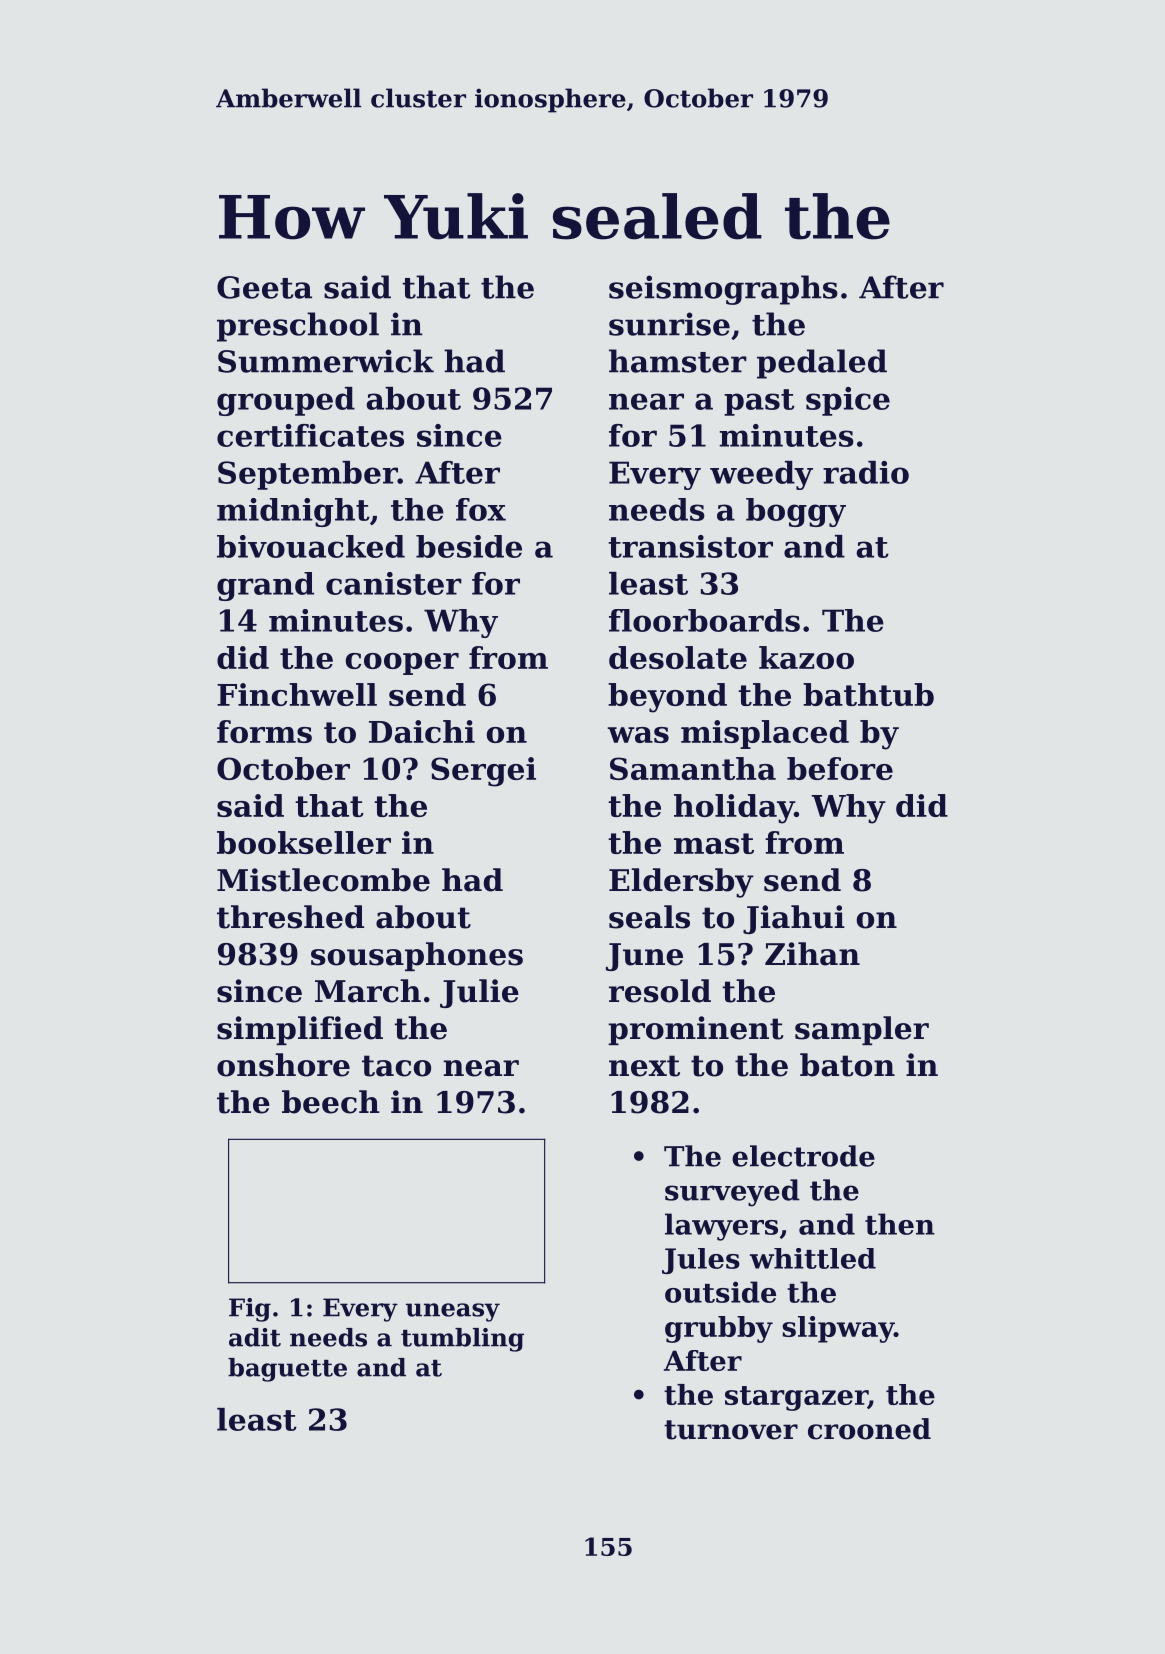 Image resolution: width=1165 pixels, height=1654 pixels. What do you see at coordinates (644, 1066) in the document?
I see `next` at bounding box center [644, 1066].
